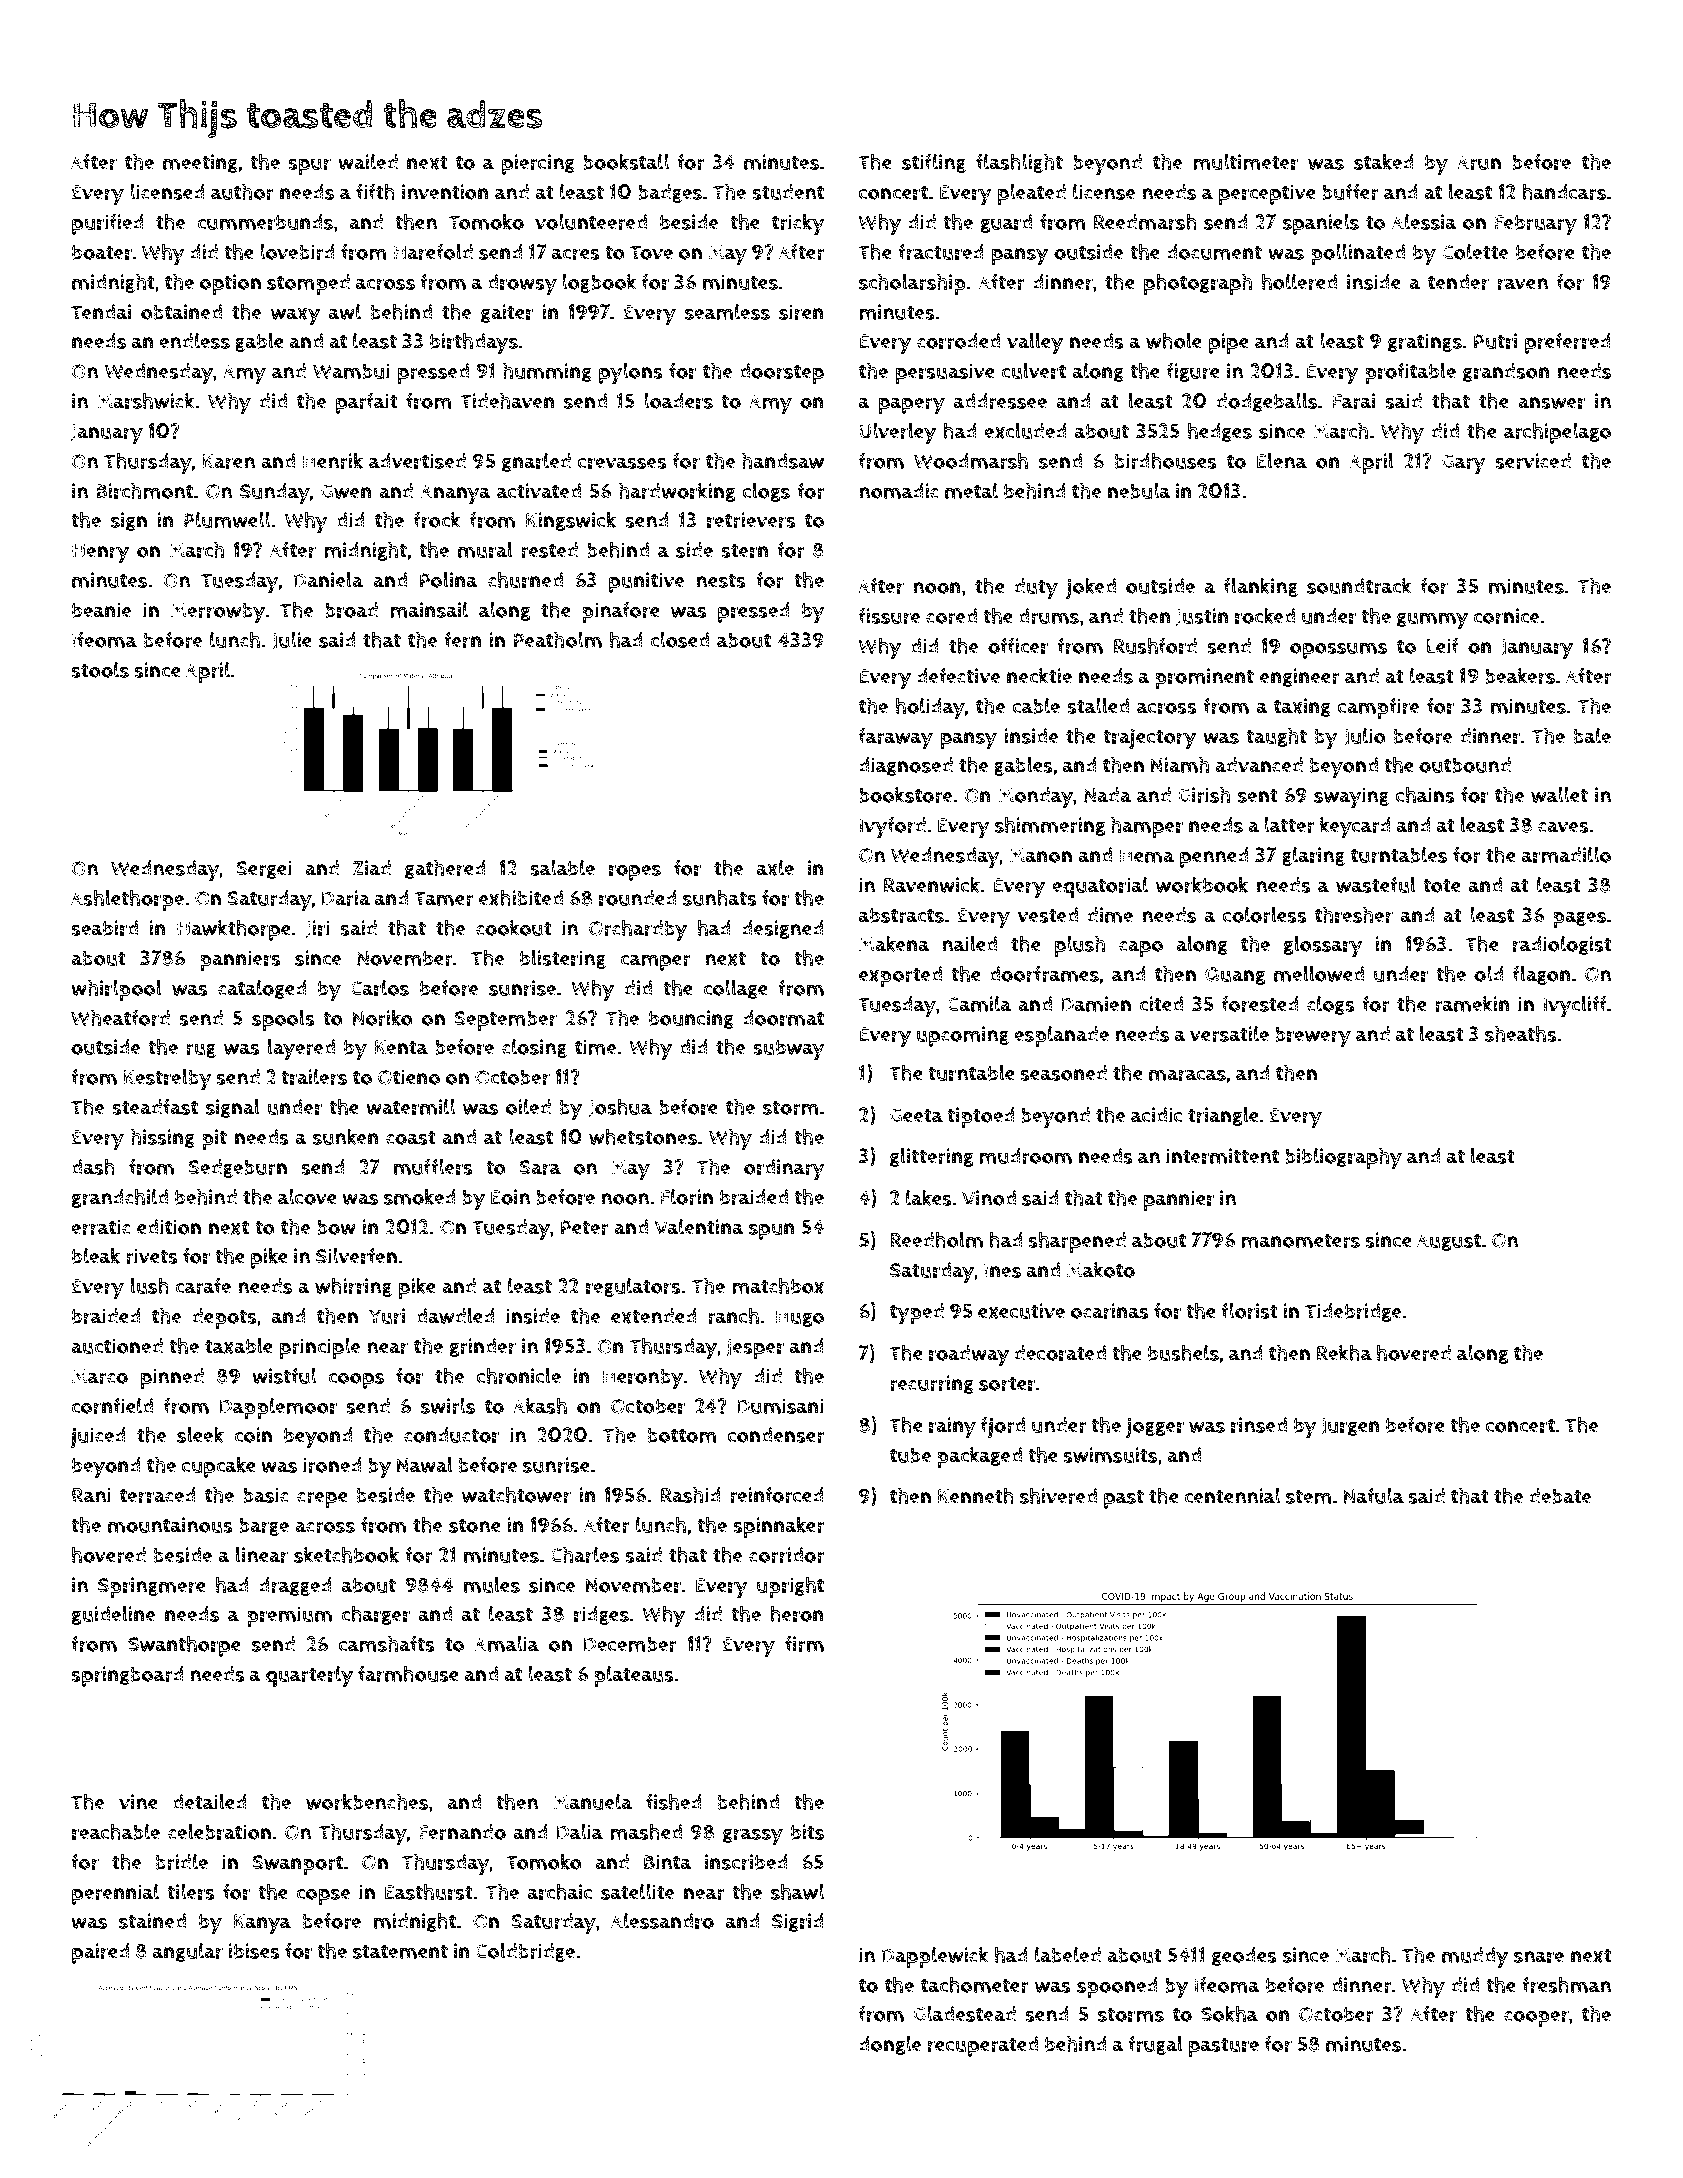 The height and width of the screenshot is (2178, 1683). I want to click on muddy, so click(1475, 1958).
